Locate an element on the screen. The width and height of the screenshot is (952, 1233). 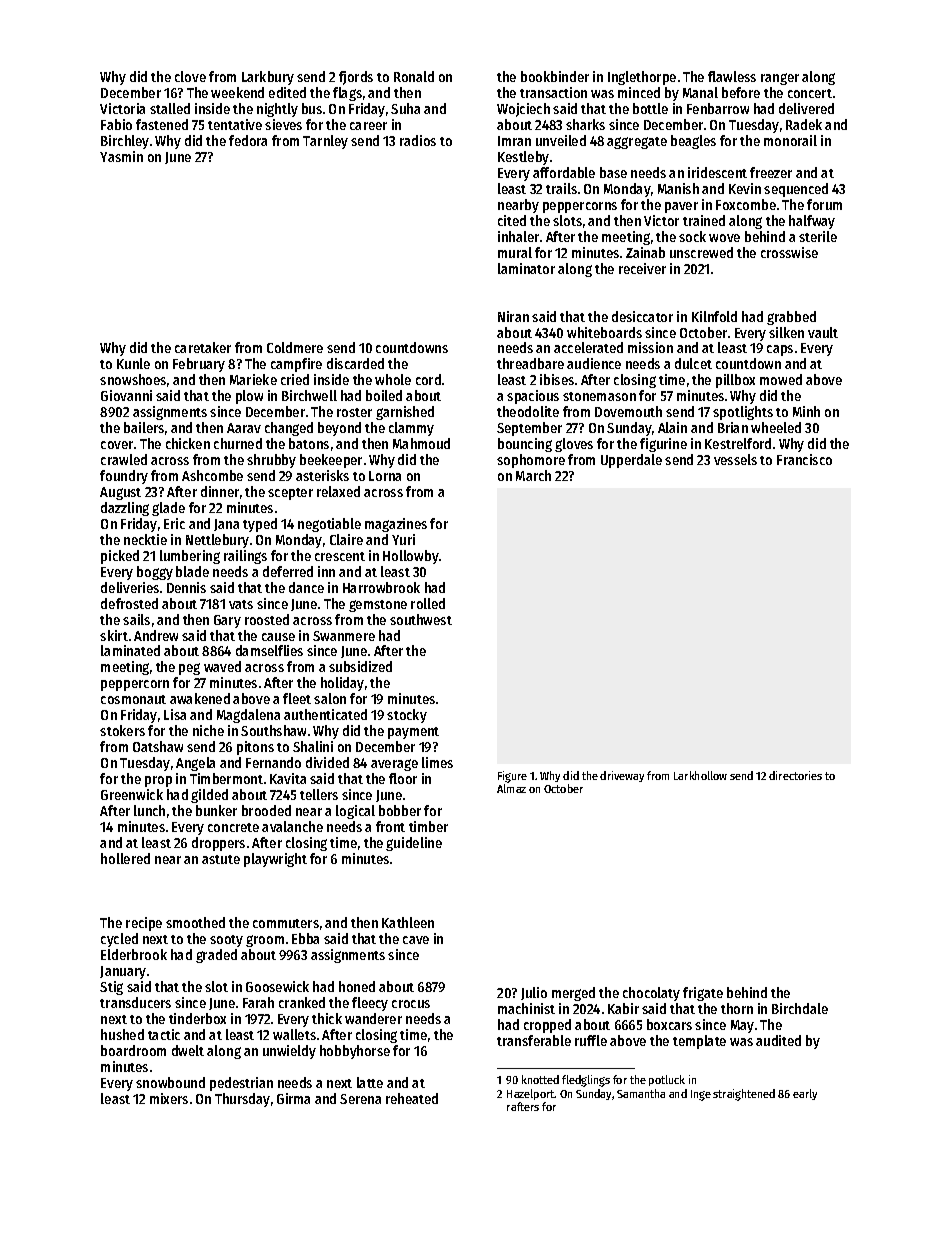
Hazelport is located at coordinates (531, 1094).
